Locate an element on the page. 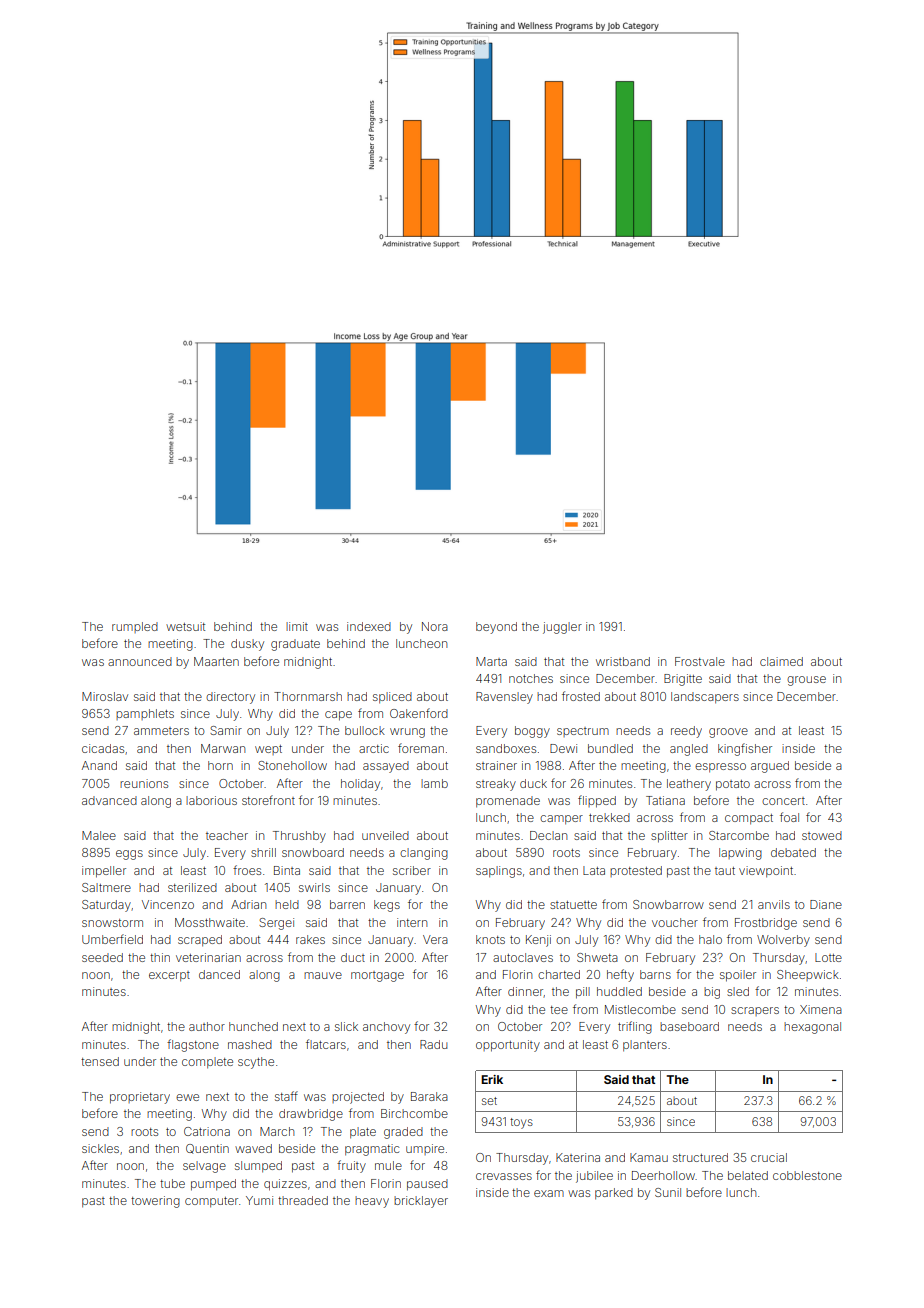 This page has height=1308, width=924. voucher is located at coordinates (675, 922).
